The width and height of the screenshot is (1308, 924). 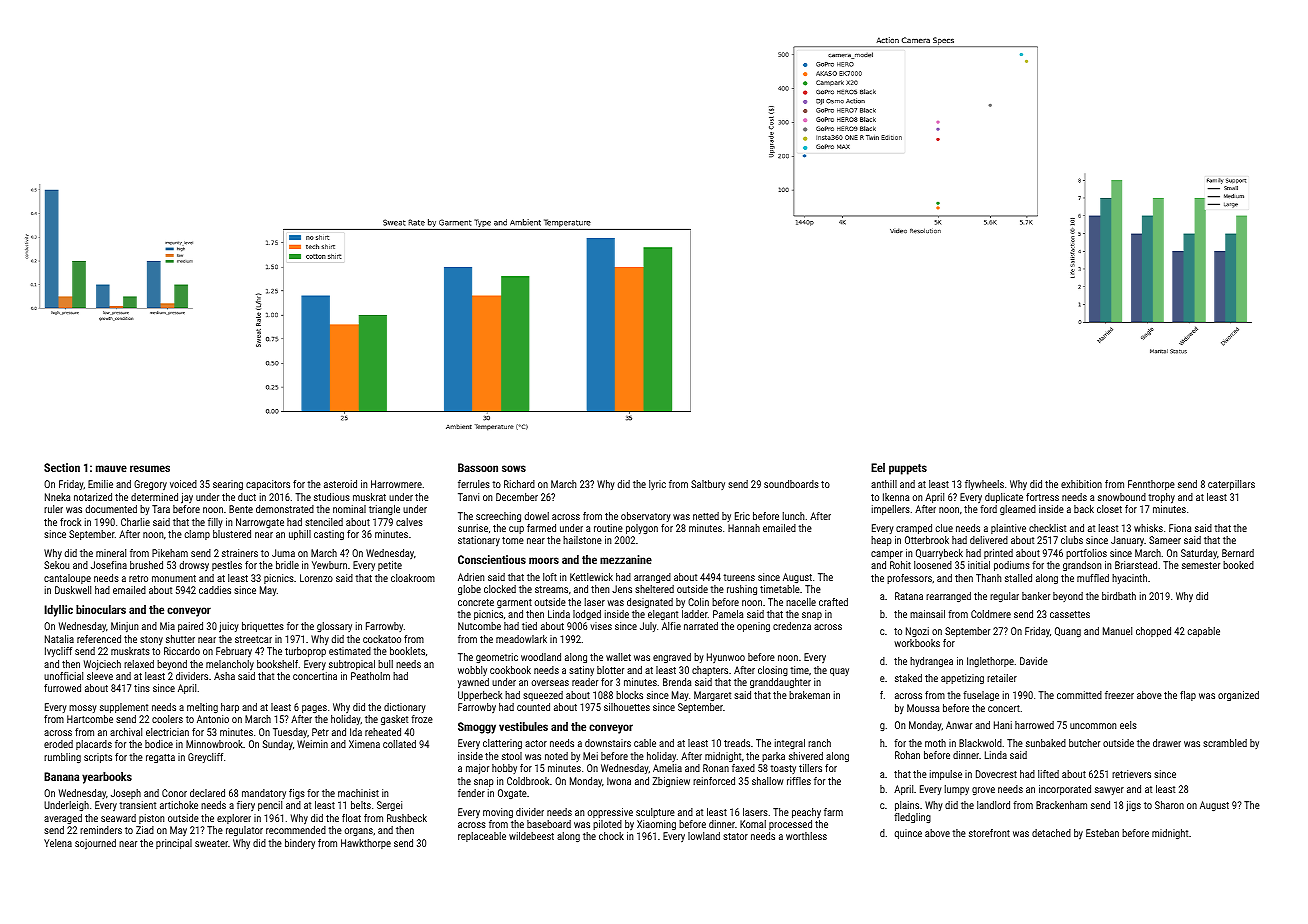 I want to click on tied, so click(x=529, y=626).
